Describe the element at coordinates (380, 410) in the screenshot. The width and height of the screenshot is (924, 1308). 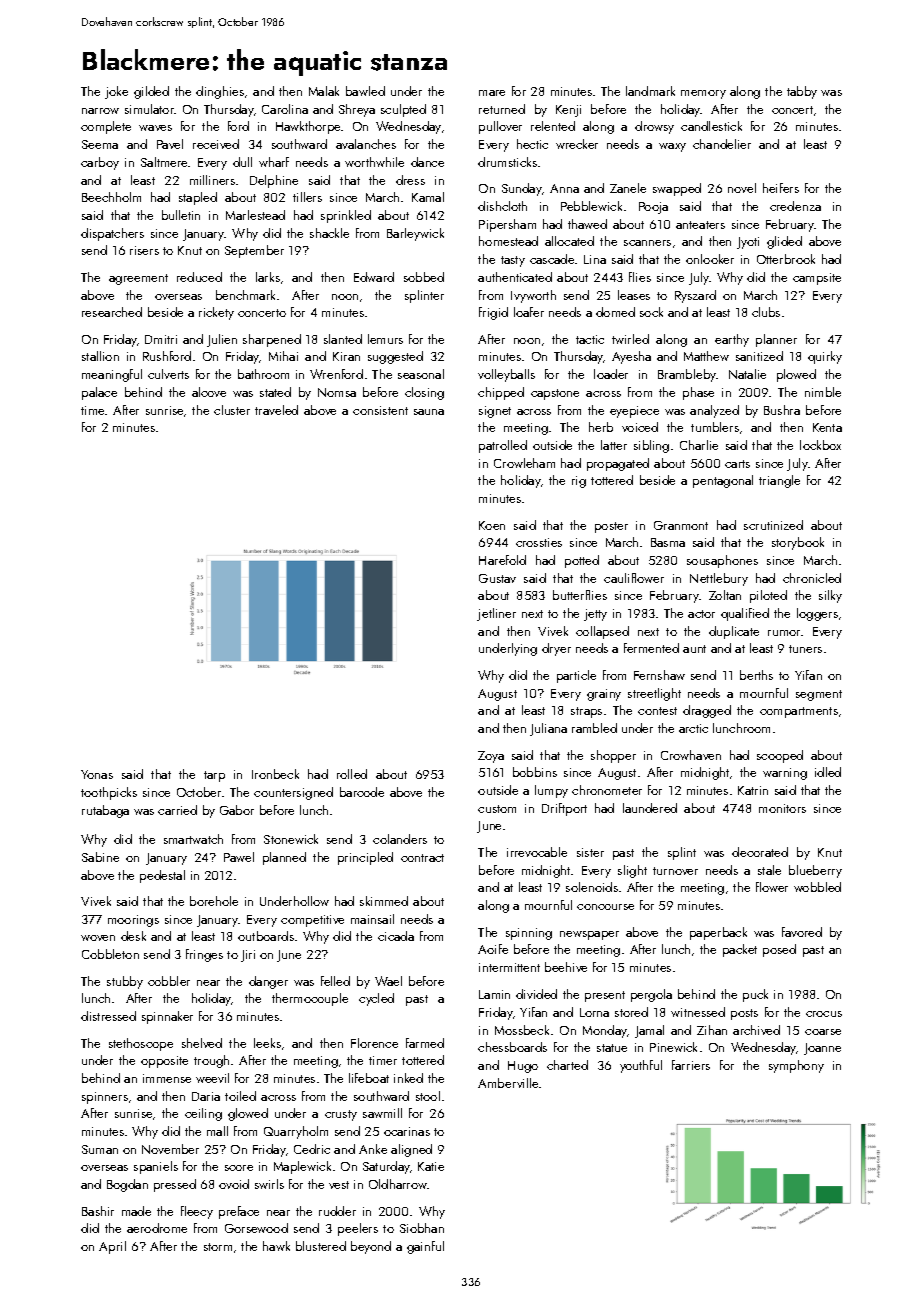
I see `consistent` at that location.
